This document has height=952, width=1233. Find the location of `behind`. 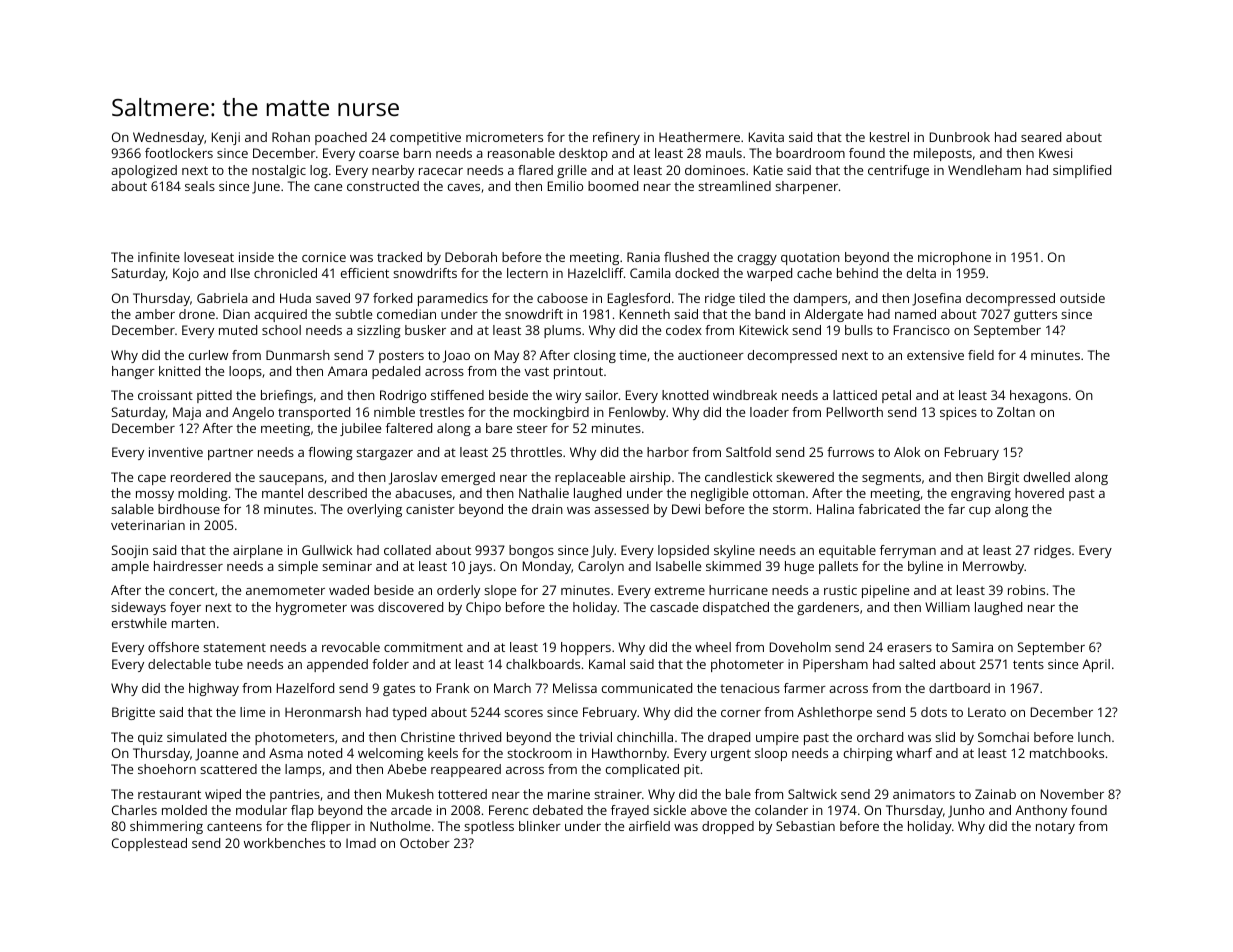

behind is located at coordinates (857, 273).
